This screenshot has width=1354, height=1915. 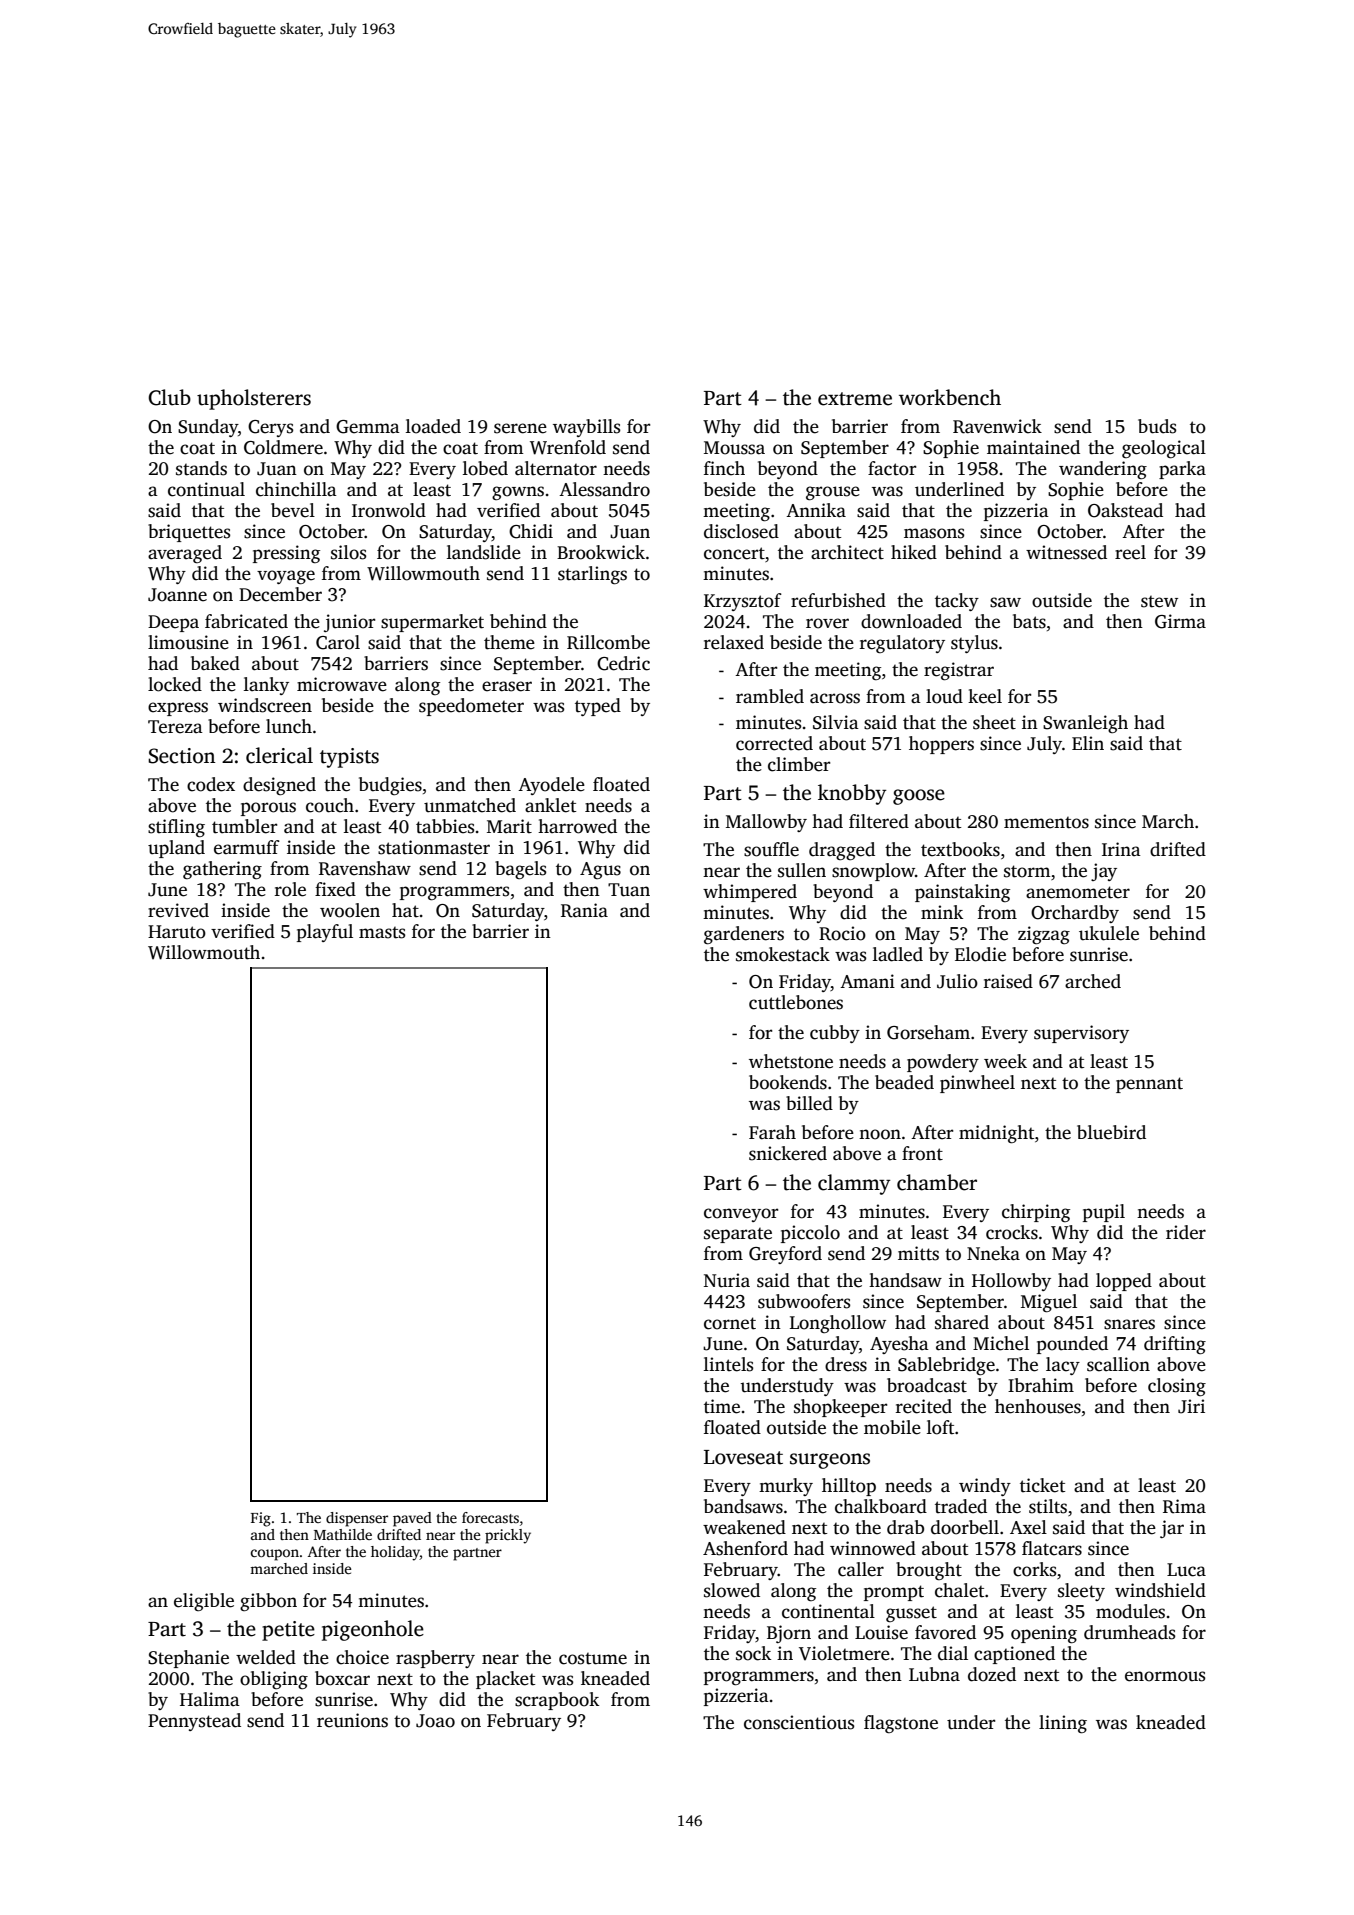 I want to click on Halima, so click(x=210, y=1699).
